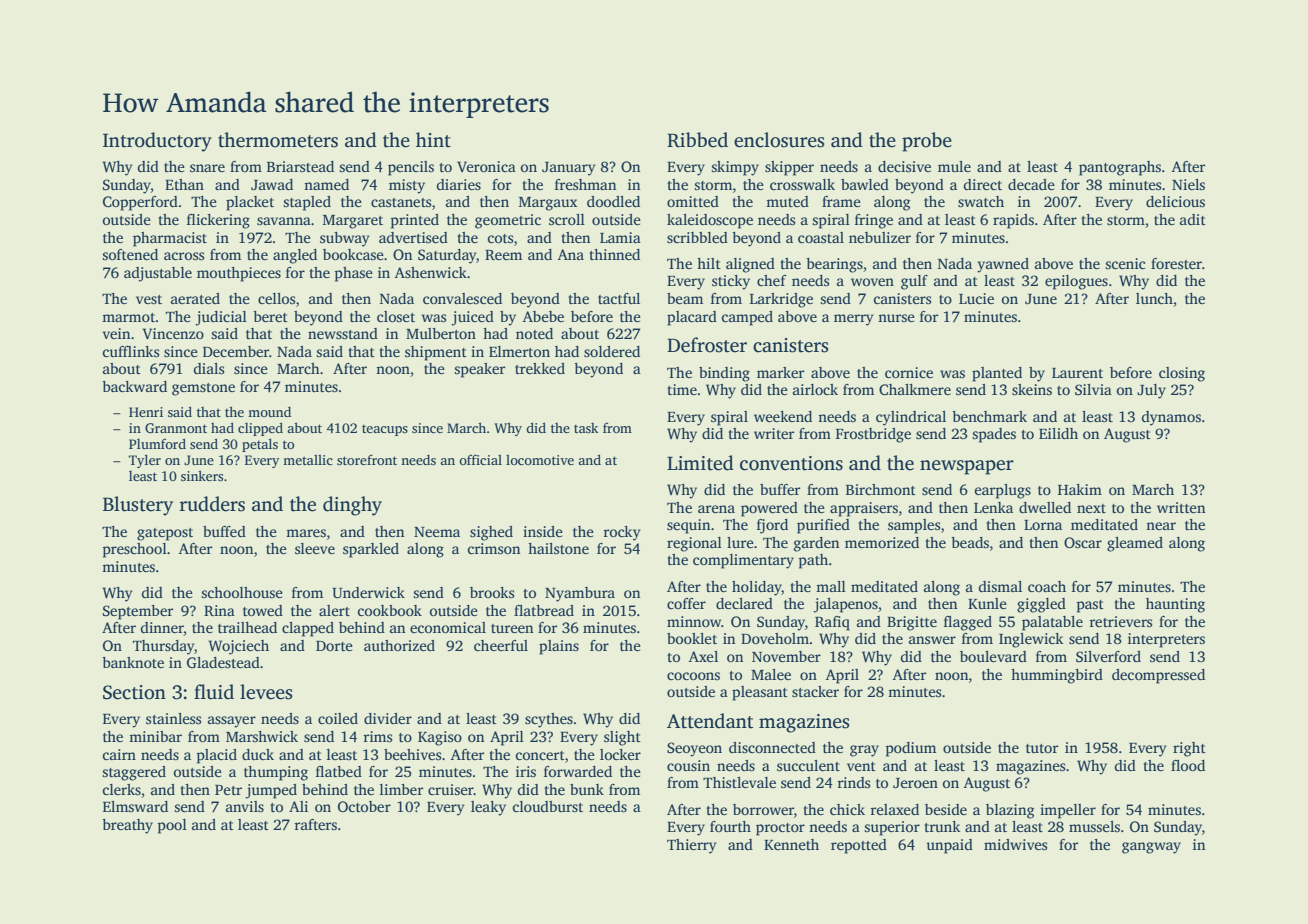 This screenshot has width=1308, height=924. Describe the element at coordinates (949, 846) in the screenshot. I see `unpaid` at that location.
